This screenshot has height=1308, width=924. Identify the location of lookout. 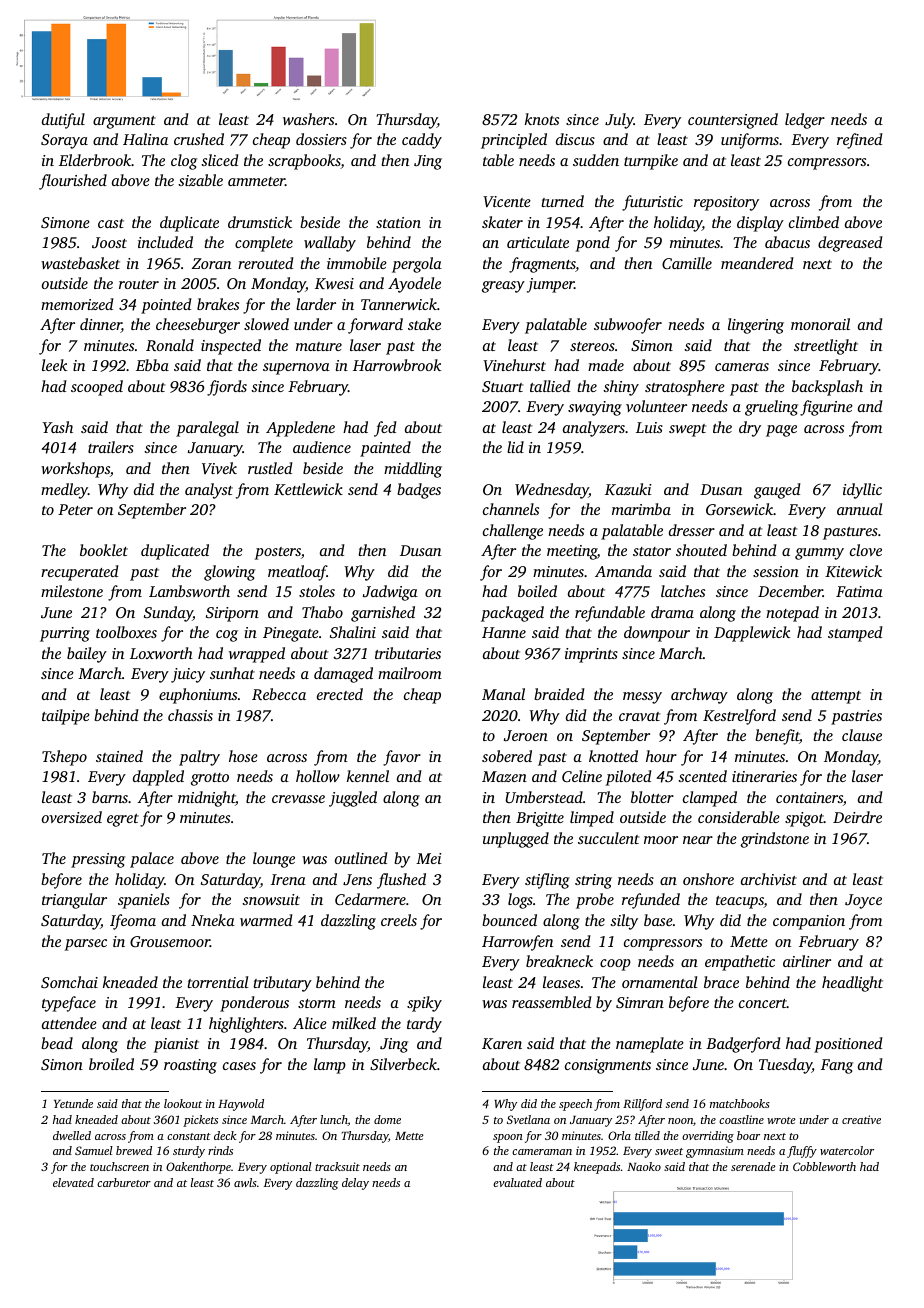
(183, 1103).
